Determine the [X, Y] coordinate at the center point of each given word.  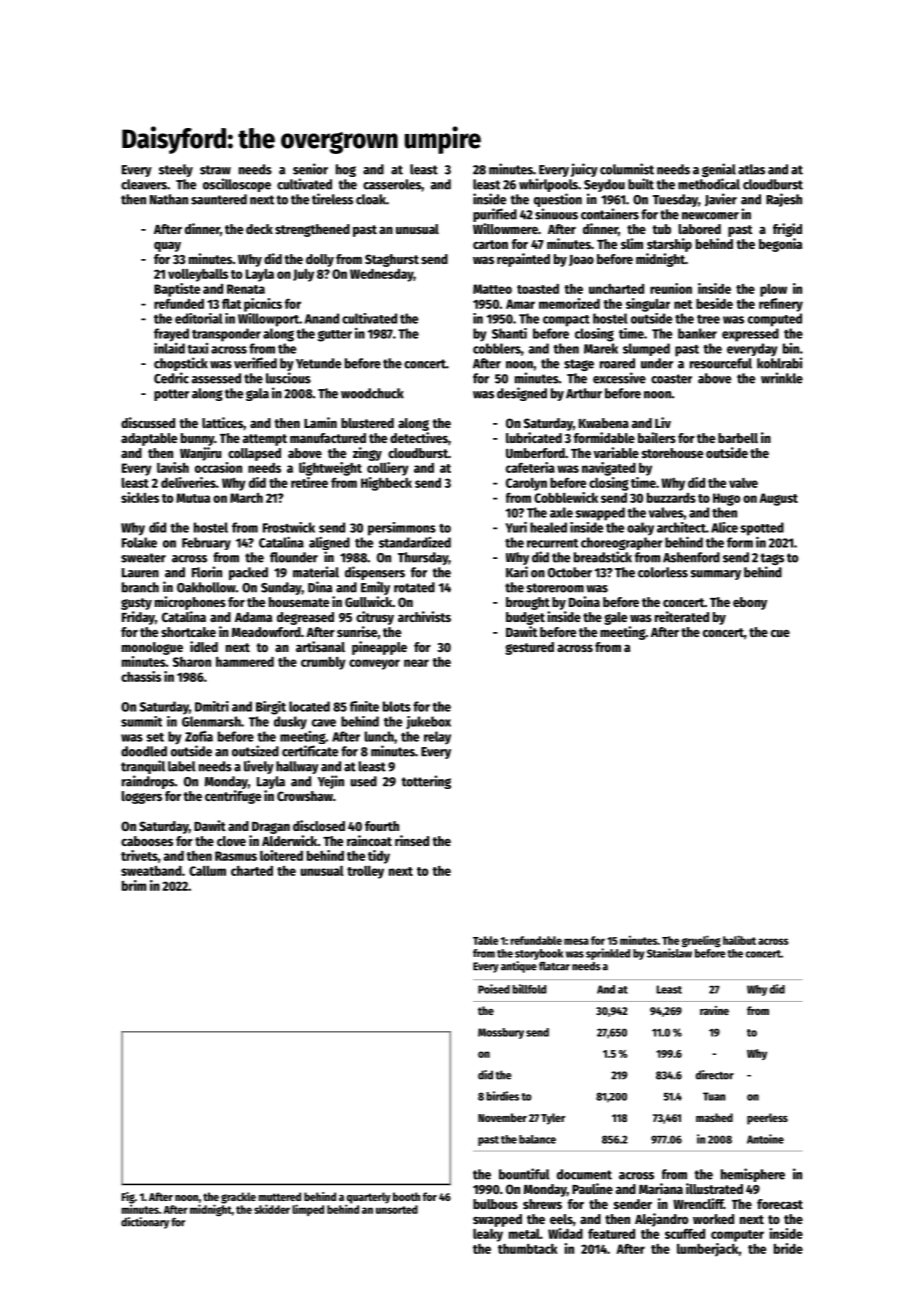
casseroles [392, 184]
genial [719, 170]
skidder [272, 1209]
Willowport [268, 320]
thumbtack [528, 1249]
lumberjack [708, 1250]
